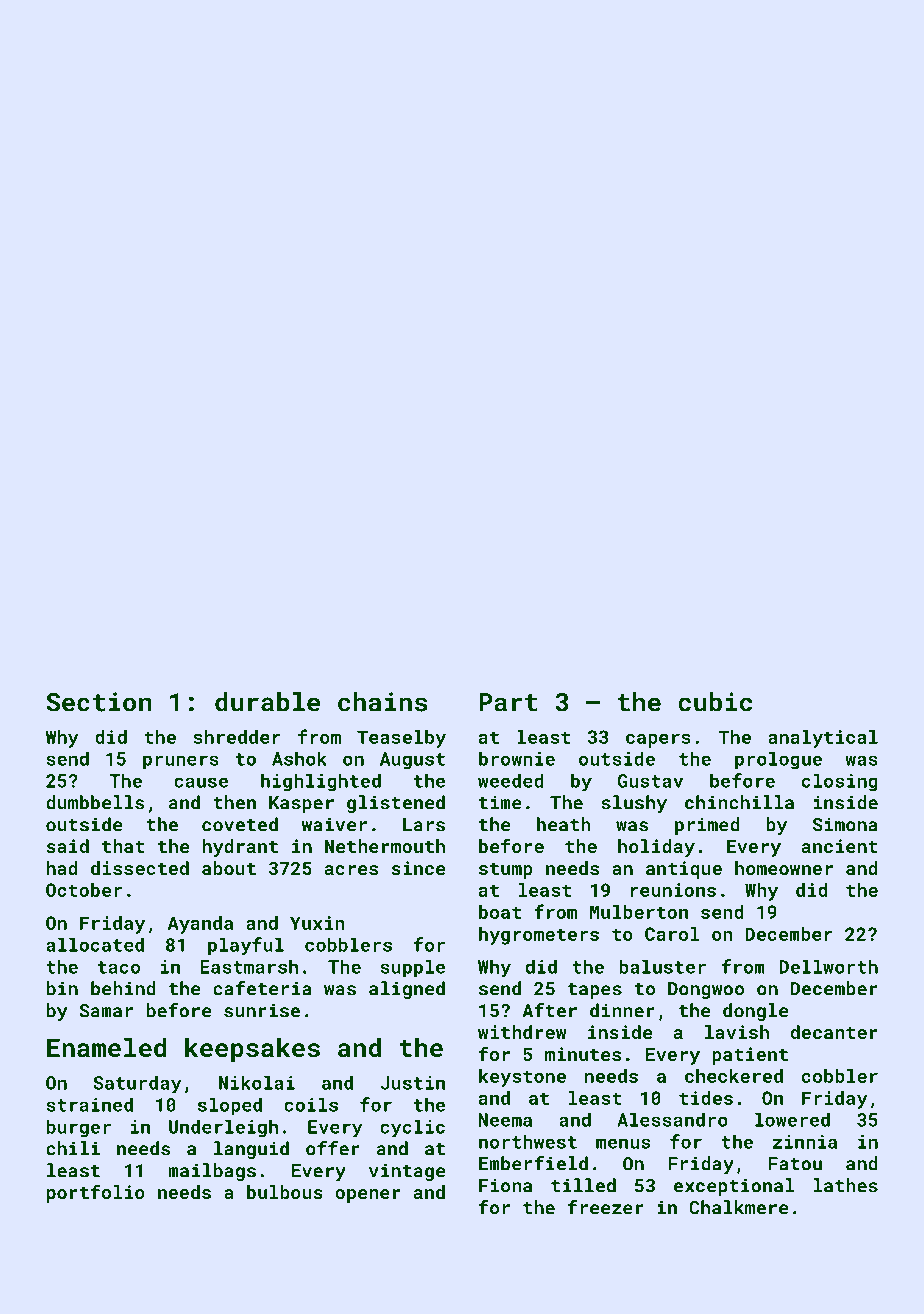 Image resolution: width=924 pixels, height=1314 pixels. Describe the element at coordinates (750, 1056) in the page. I see `patient` at that location.
